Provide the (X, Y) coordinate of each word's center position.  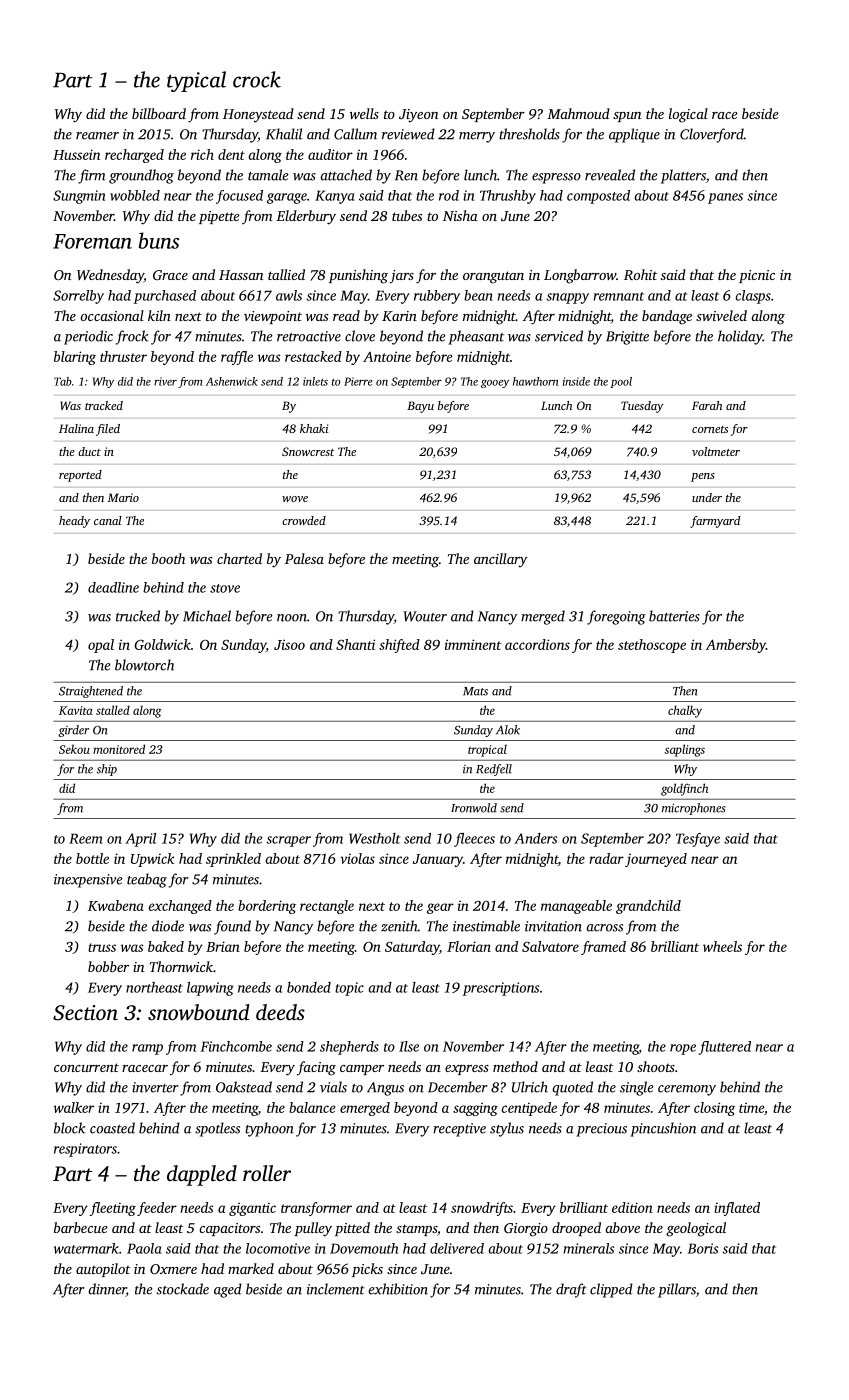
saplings (685, 750)
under (707, 497)
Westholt (374, 838)
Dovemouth (364, 1248)
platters (683, 176)
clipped (611, 1290)
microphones (694, 809)
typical (196, 81)
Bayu (420, 407)
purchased (165, 297)
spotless (217, 1129)
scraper (288, 841)
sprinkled (233, 860)
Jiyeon (418, 116)
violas (357, 858)
